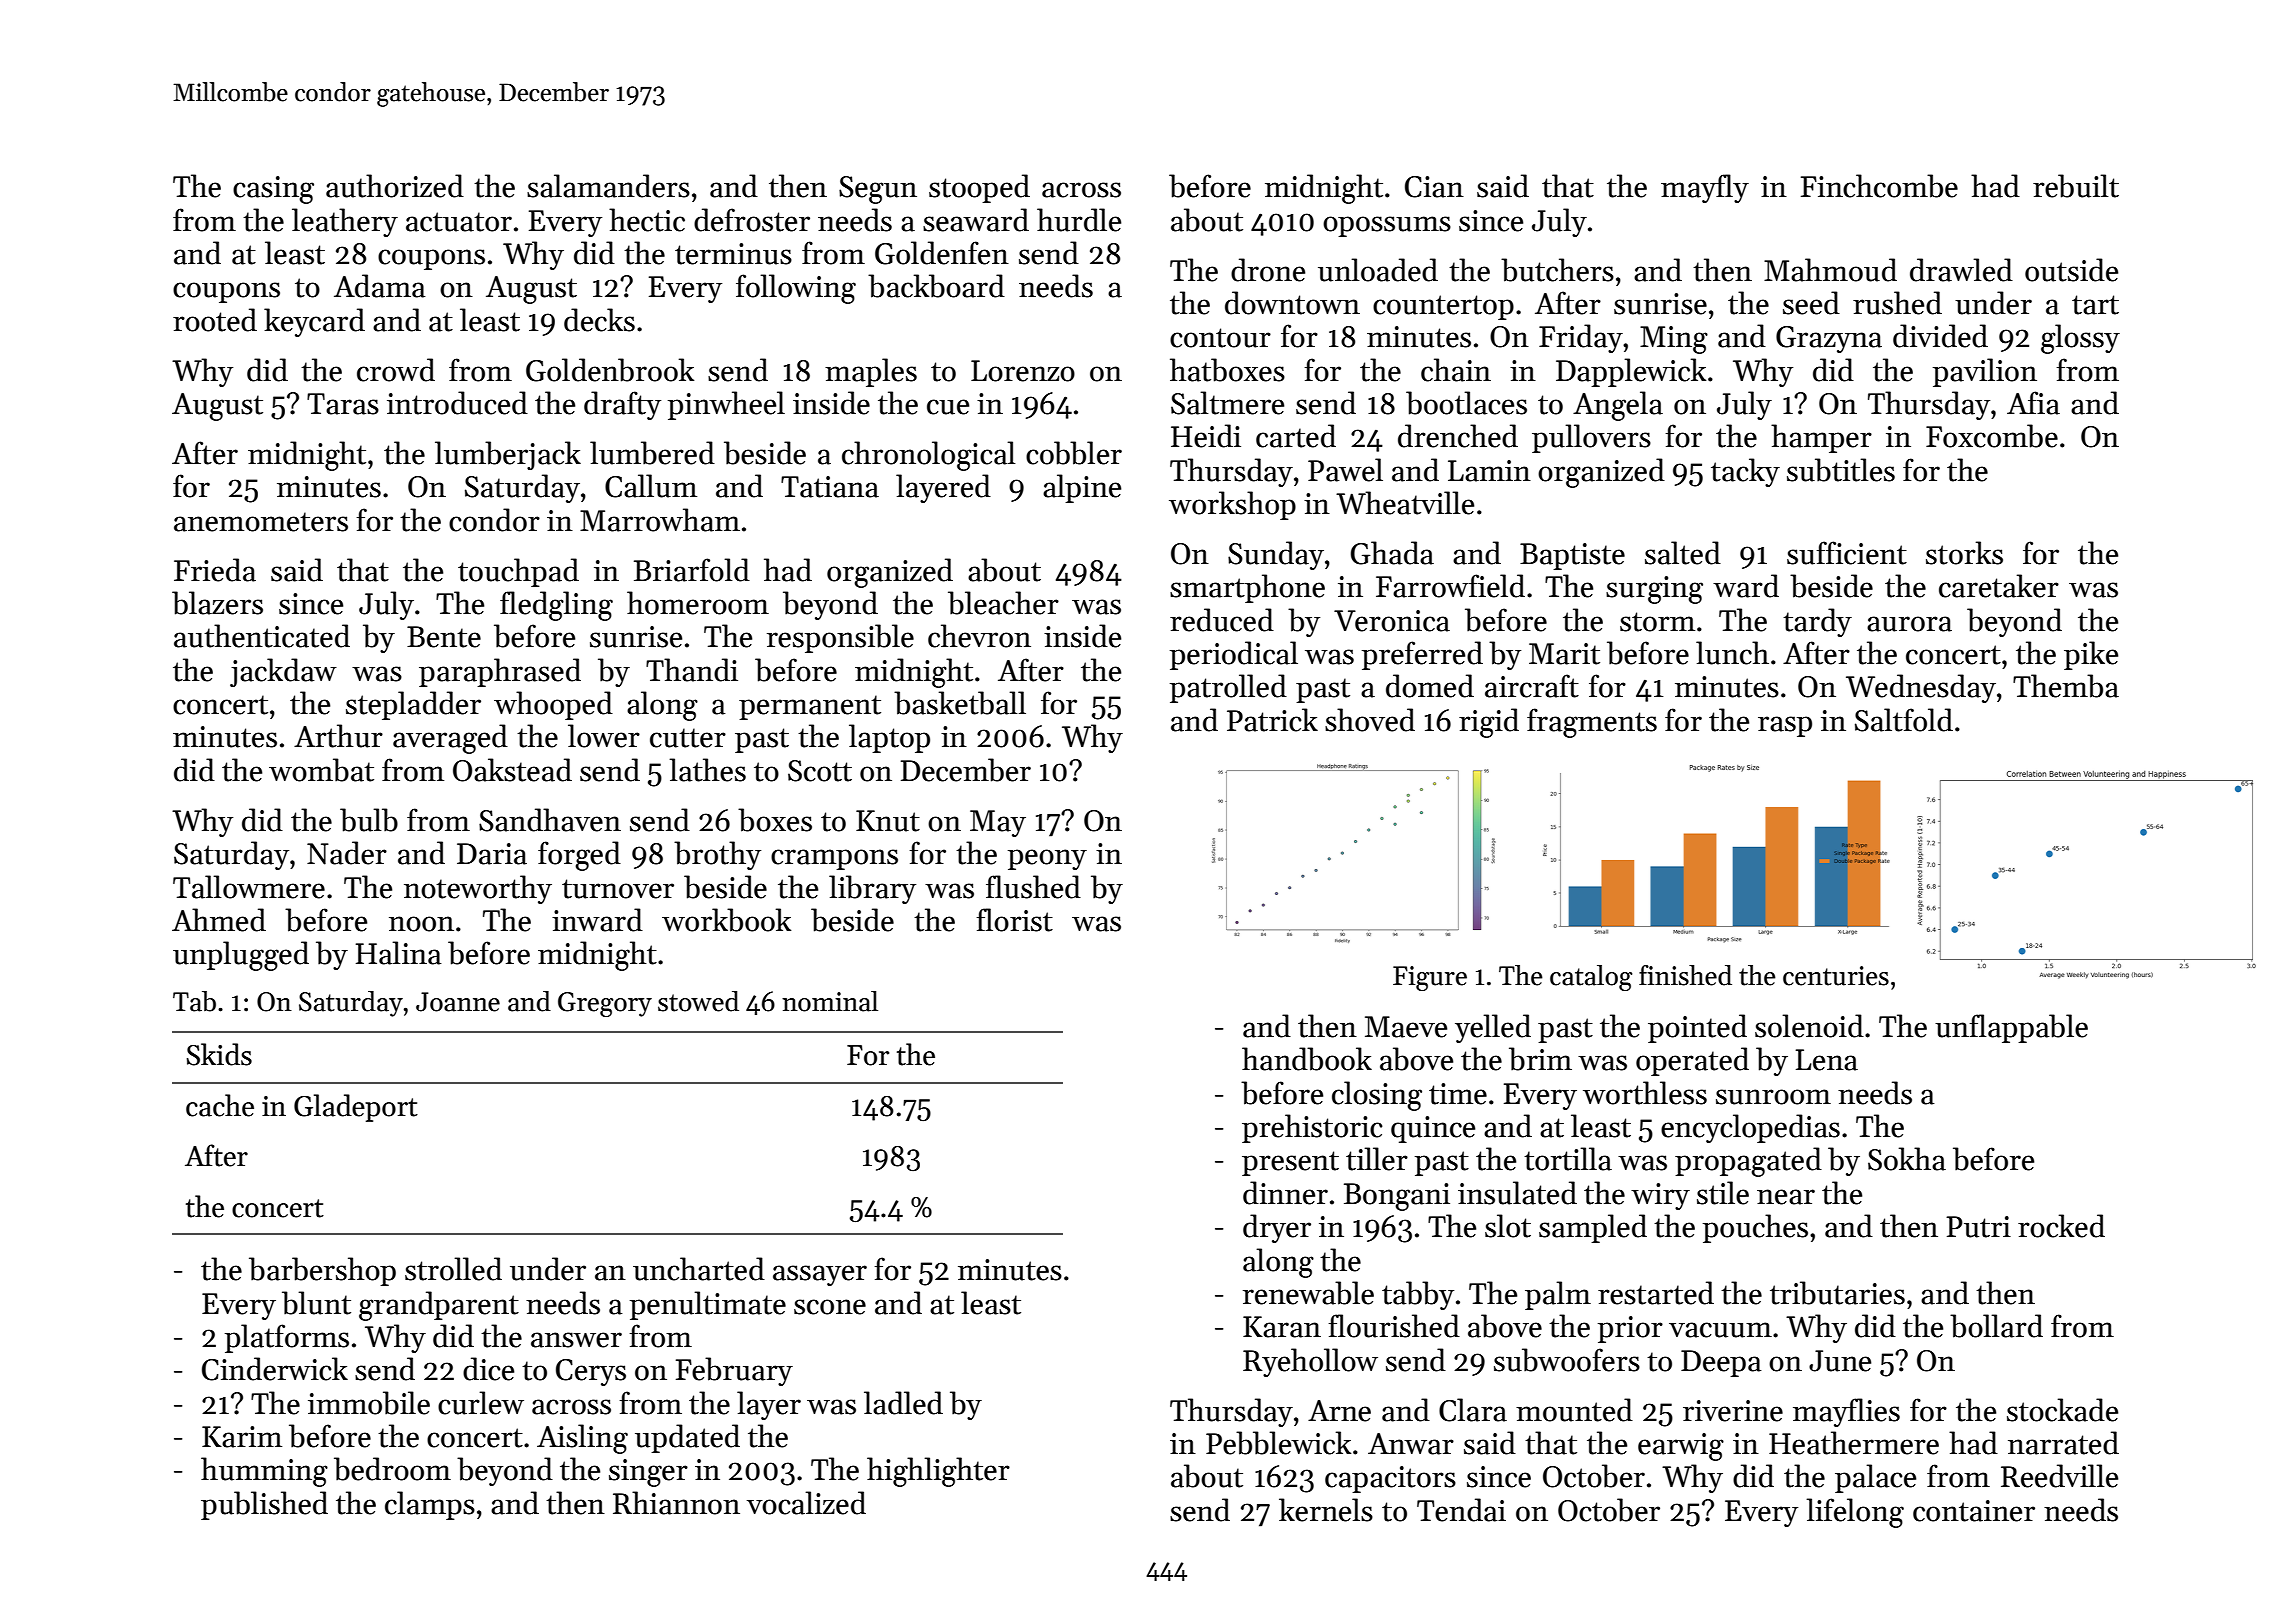 The image size is (2292, 1620). What do you see at coordinates (608, 186) in the screenshot?
I see `salamanders` at bounding box center [608, 186].
